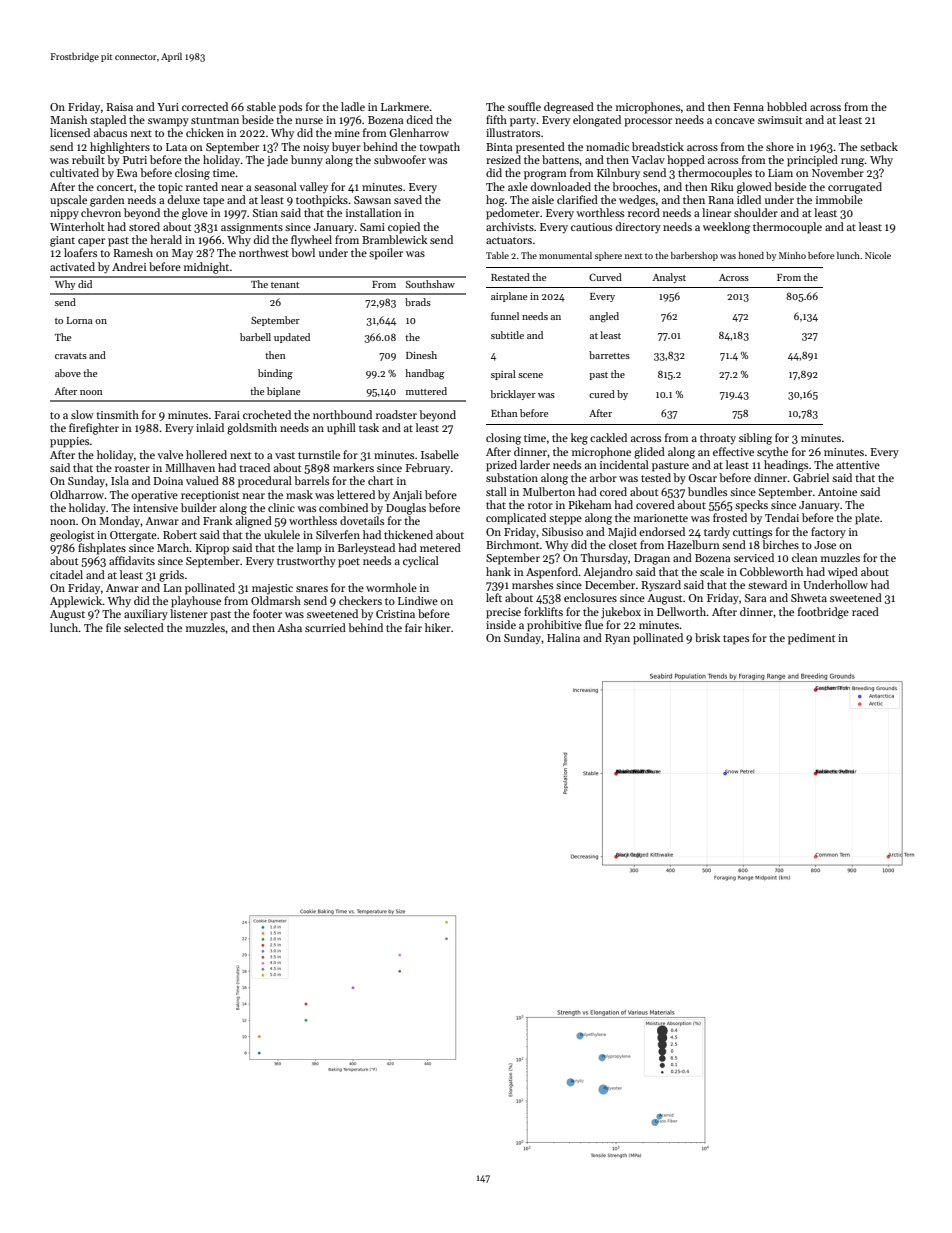 The height and width of the image is (1233, 952). What do you see at coordinates (722, 186) in the image?
I see `Riku` at bounding box center [722, 186].
